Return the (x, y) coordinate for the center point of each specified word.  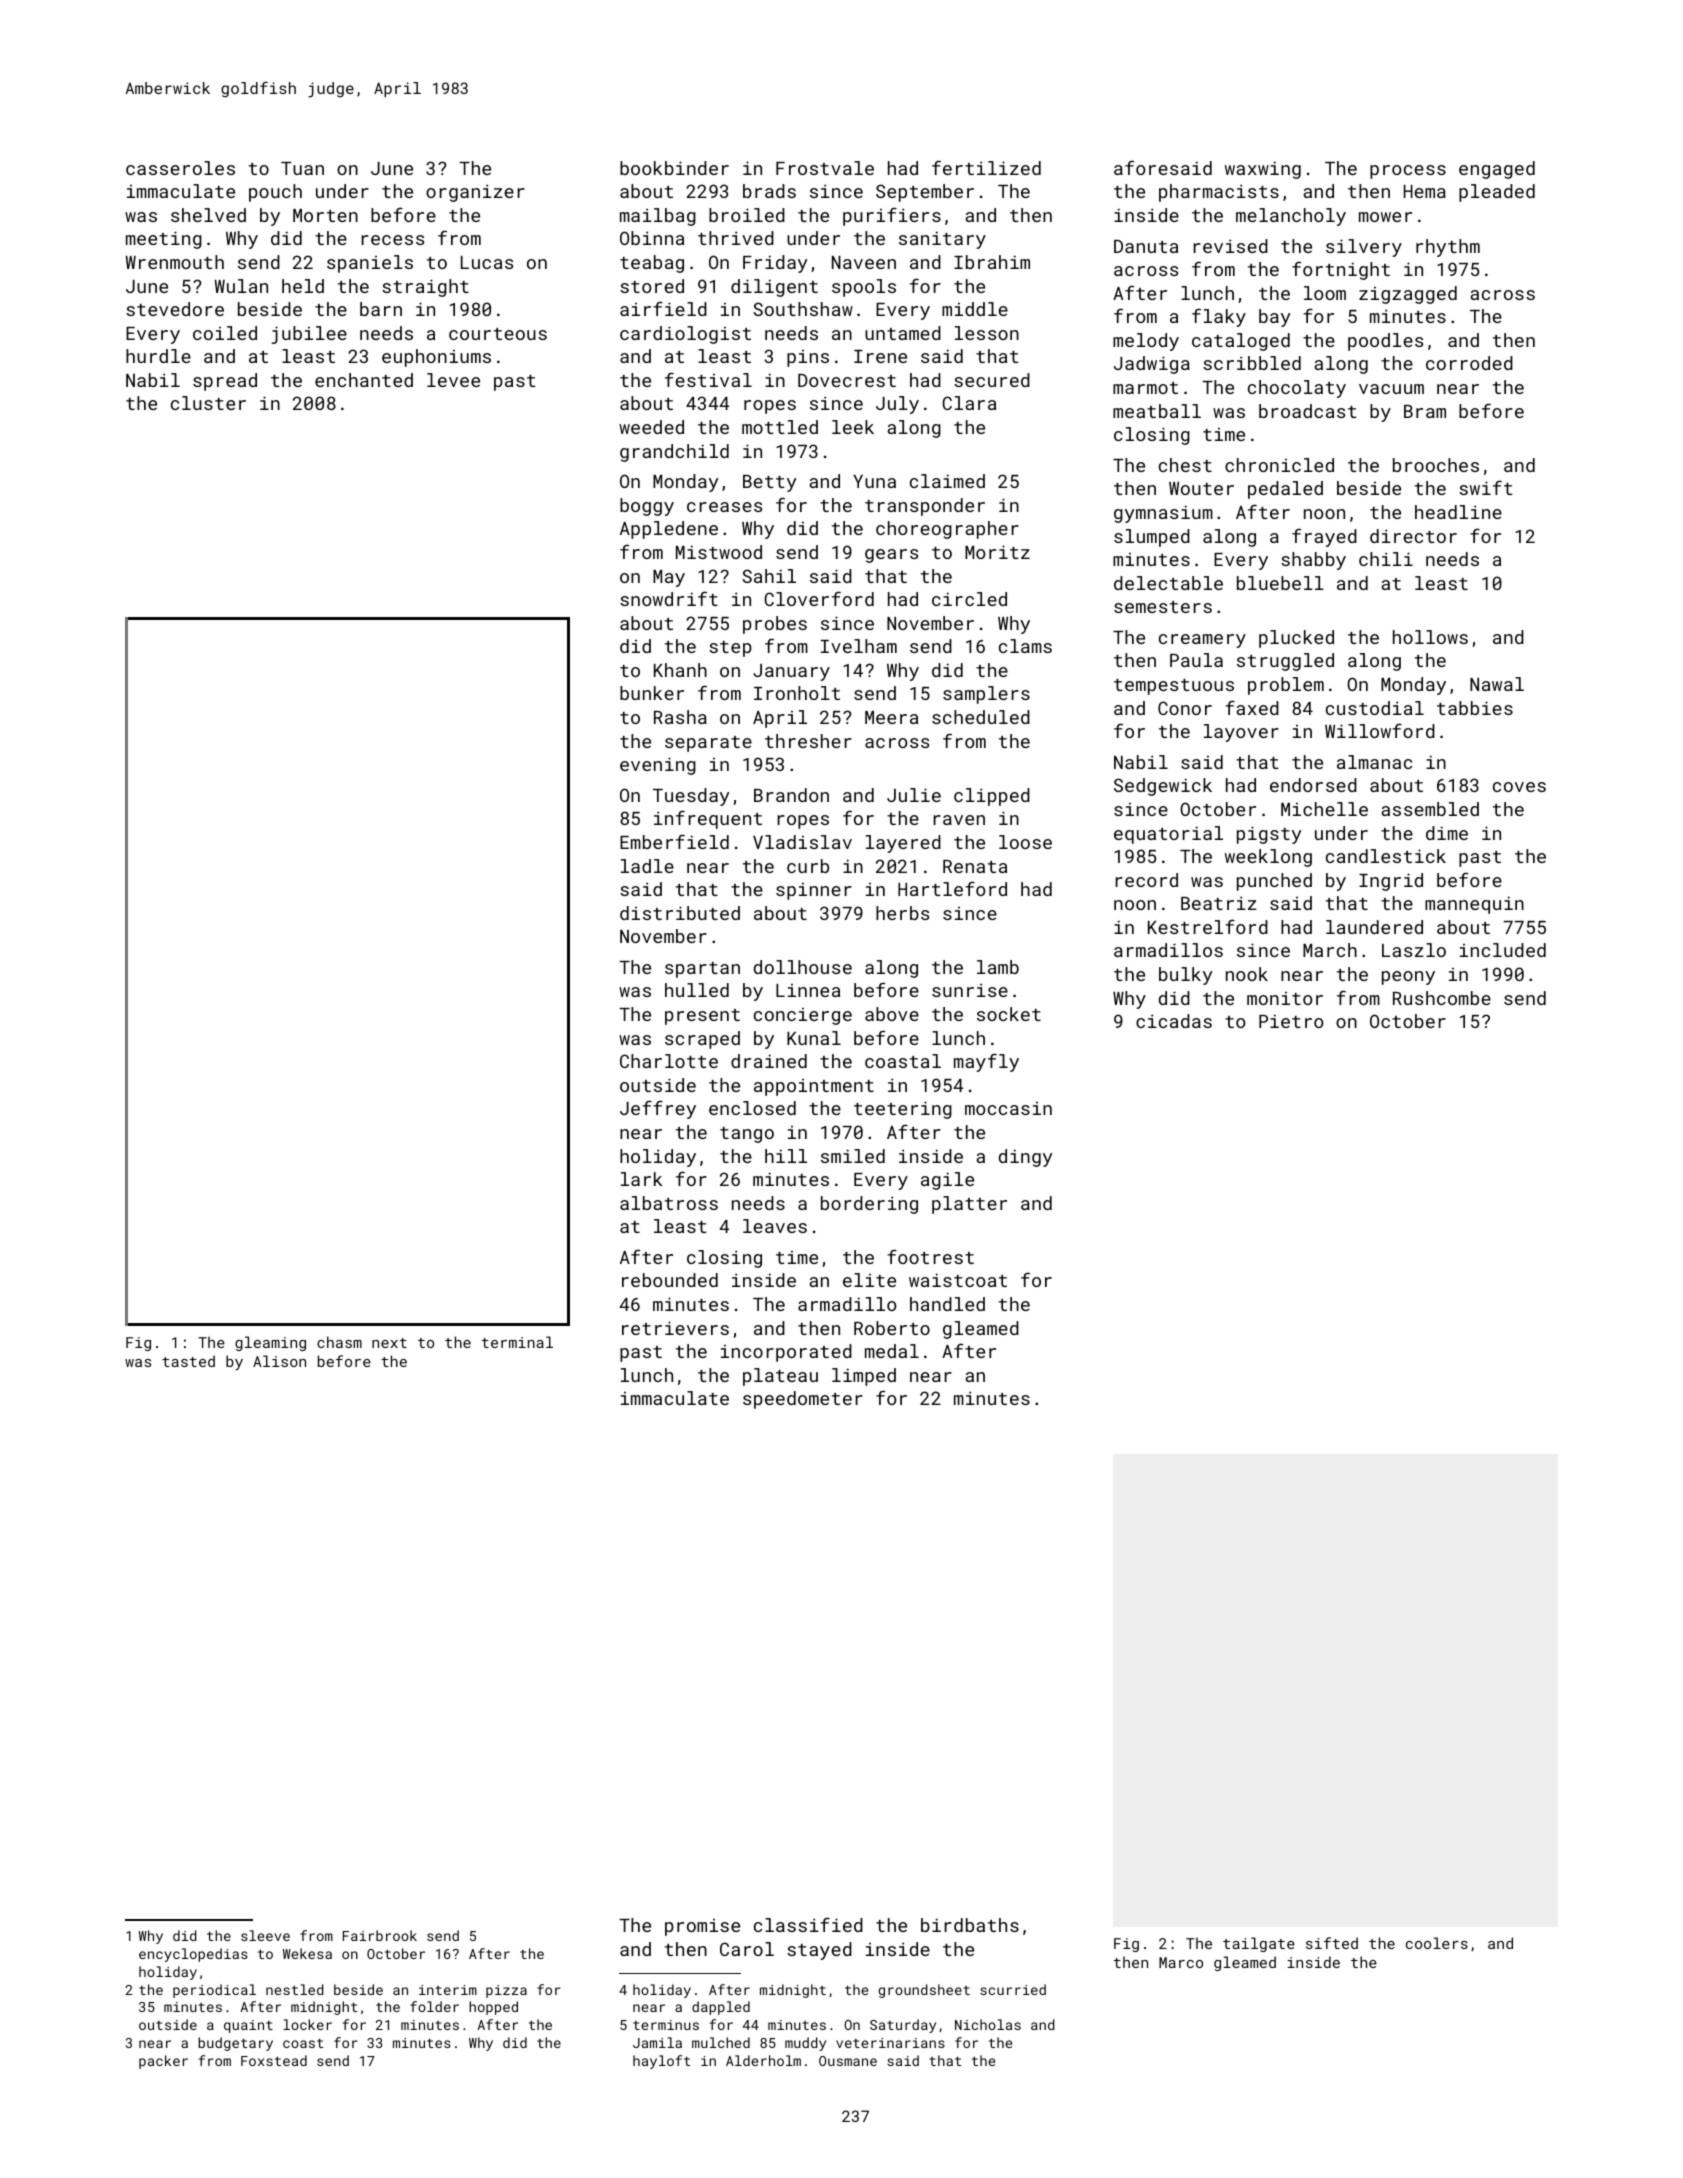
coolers (1437, 1943)
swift (1486, 487)
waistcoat (958, 1280)
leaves (775, 1226)
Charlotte (669, 1061)
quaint (248, 2026)
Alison (279, 1361)
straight (425, 288)
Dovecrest (847, 380)
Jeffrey (658, 1109)
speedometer (803, 1400)
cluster (208, 403)
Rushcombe (1442, 998)
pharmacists (1219, 193)
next (389, 1343)
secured (992, 380)
